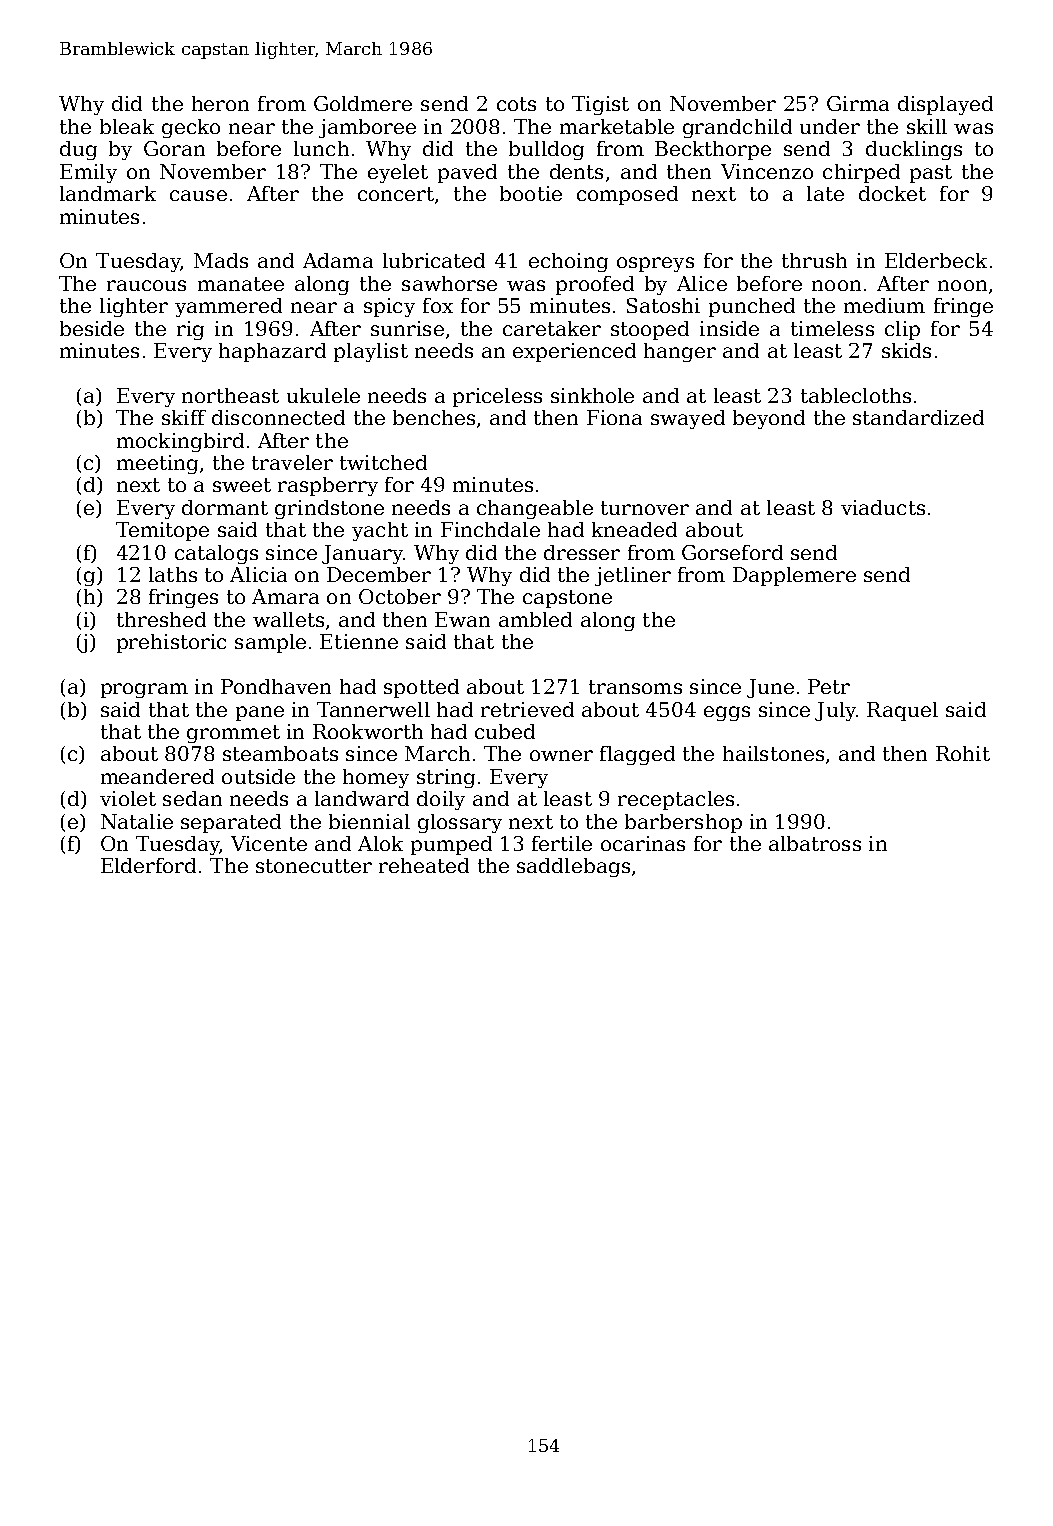 This image has height=1526, width=1053. I want to click on Dapplemere, so click(794, 576).
